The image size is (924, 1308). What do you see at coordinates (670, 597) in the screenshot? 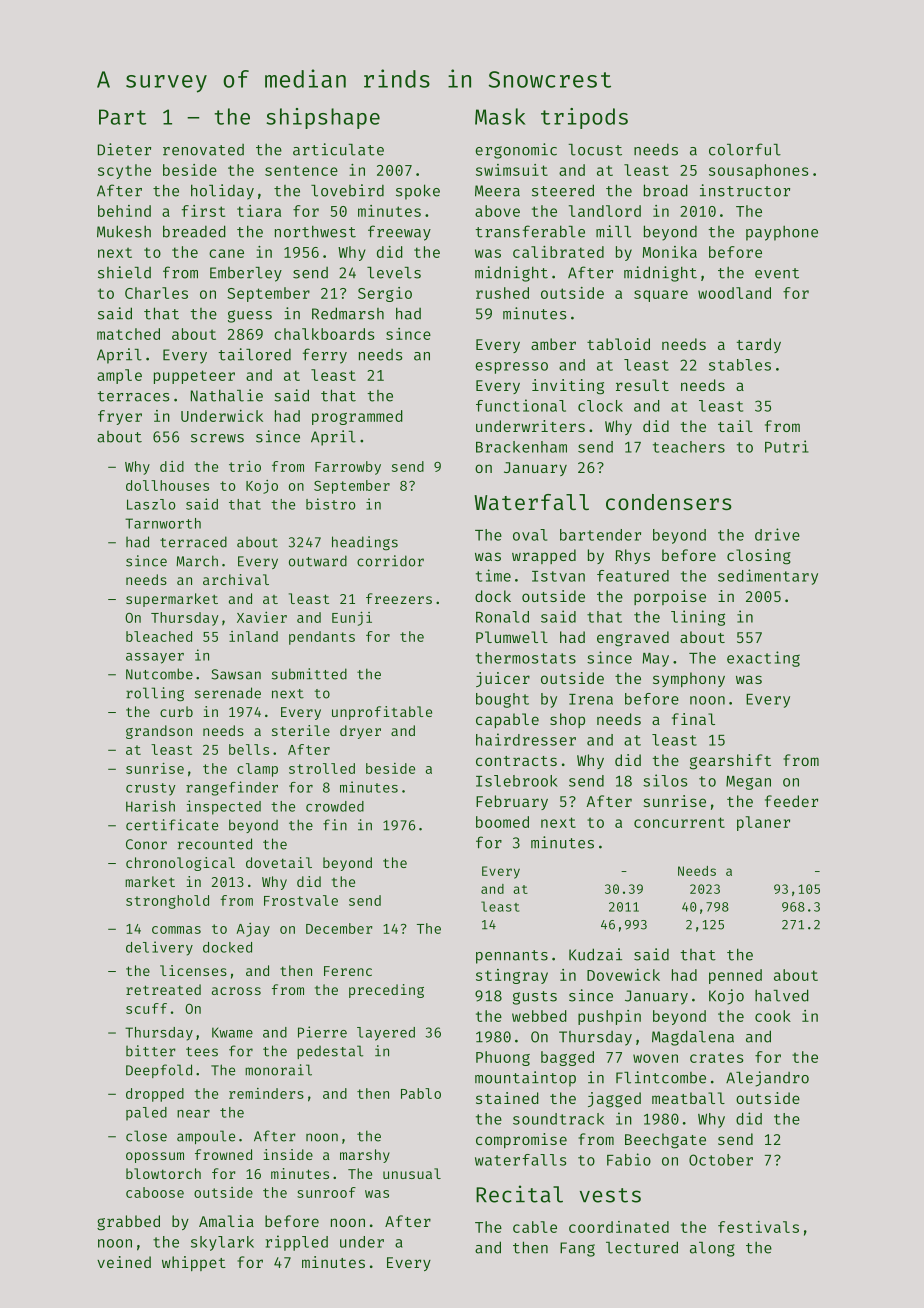
I see `porpoise` at bounding box center [670, 597].
